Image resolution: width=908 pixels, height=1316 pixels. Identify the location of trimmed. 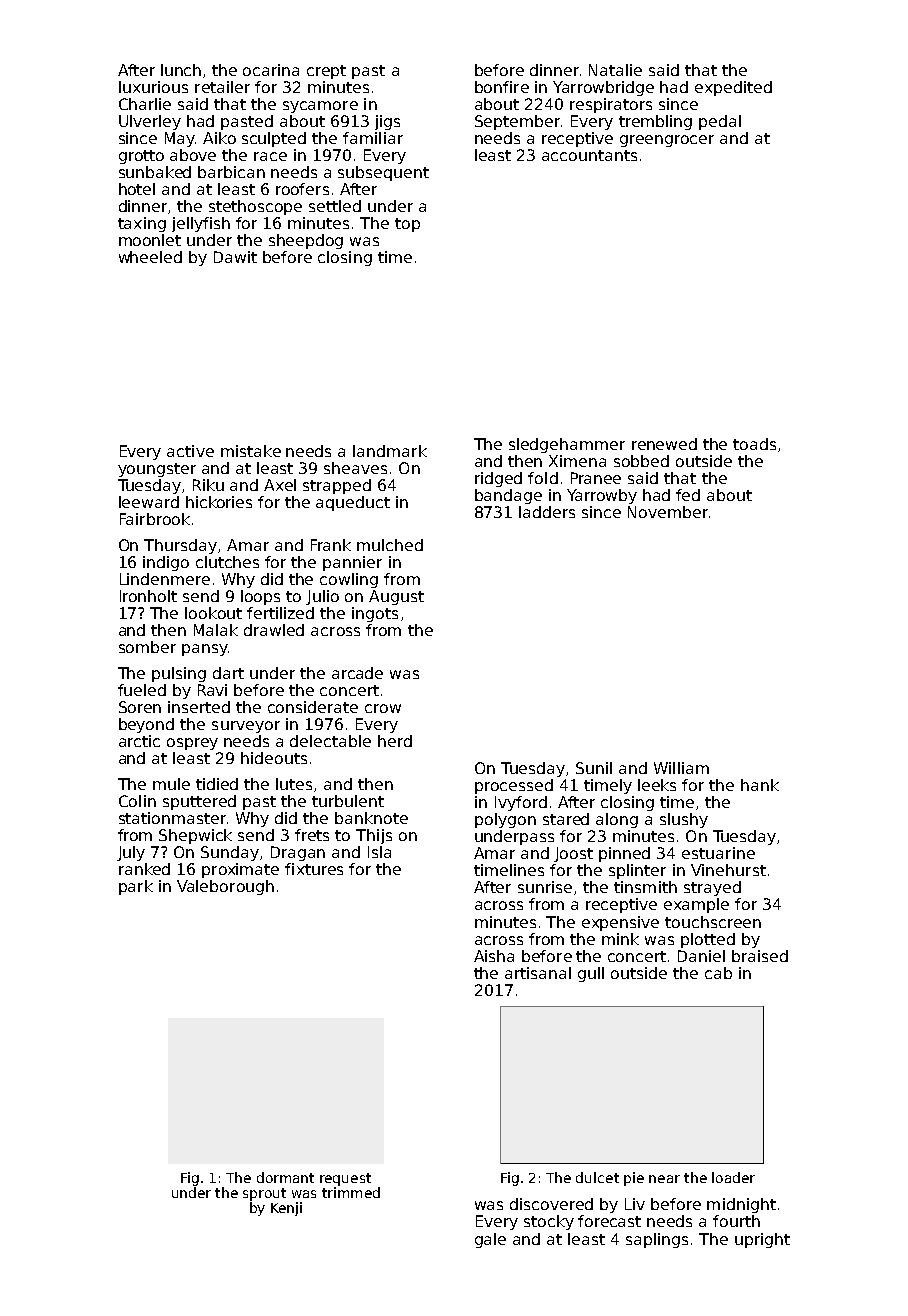
(351, 1192).
